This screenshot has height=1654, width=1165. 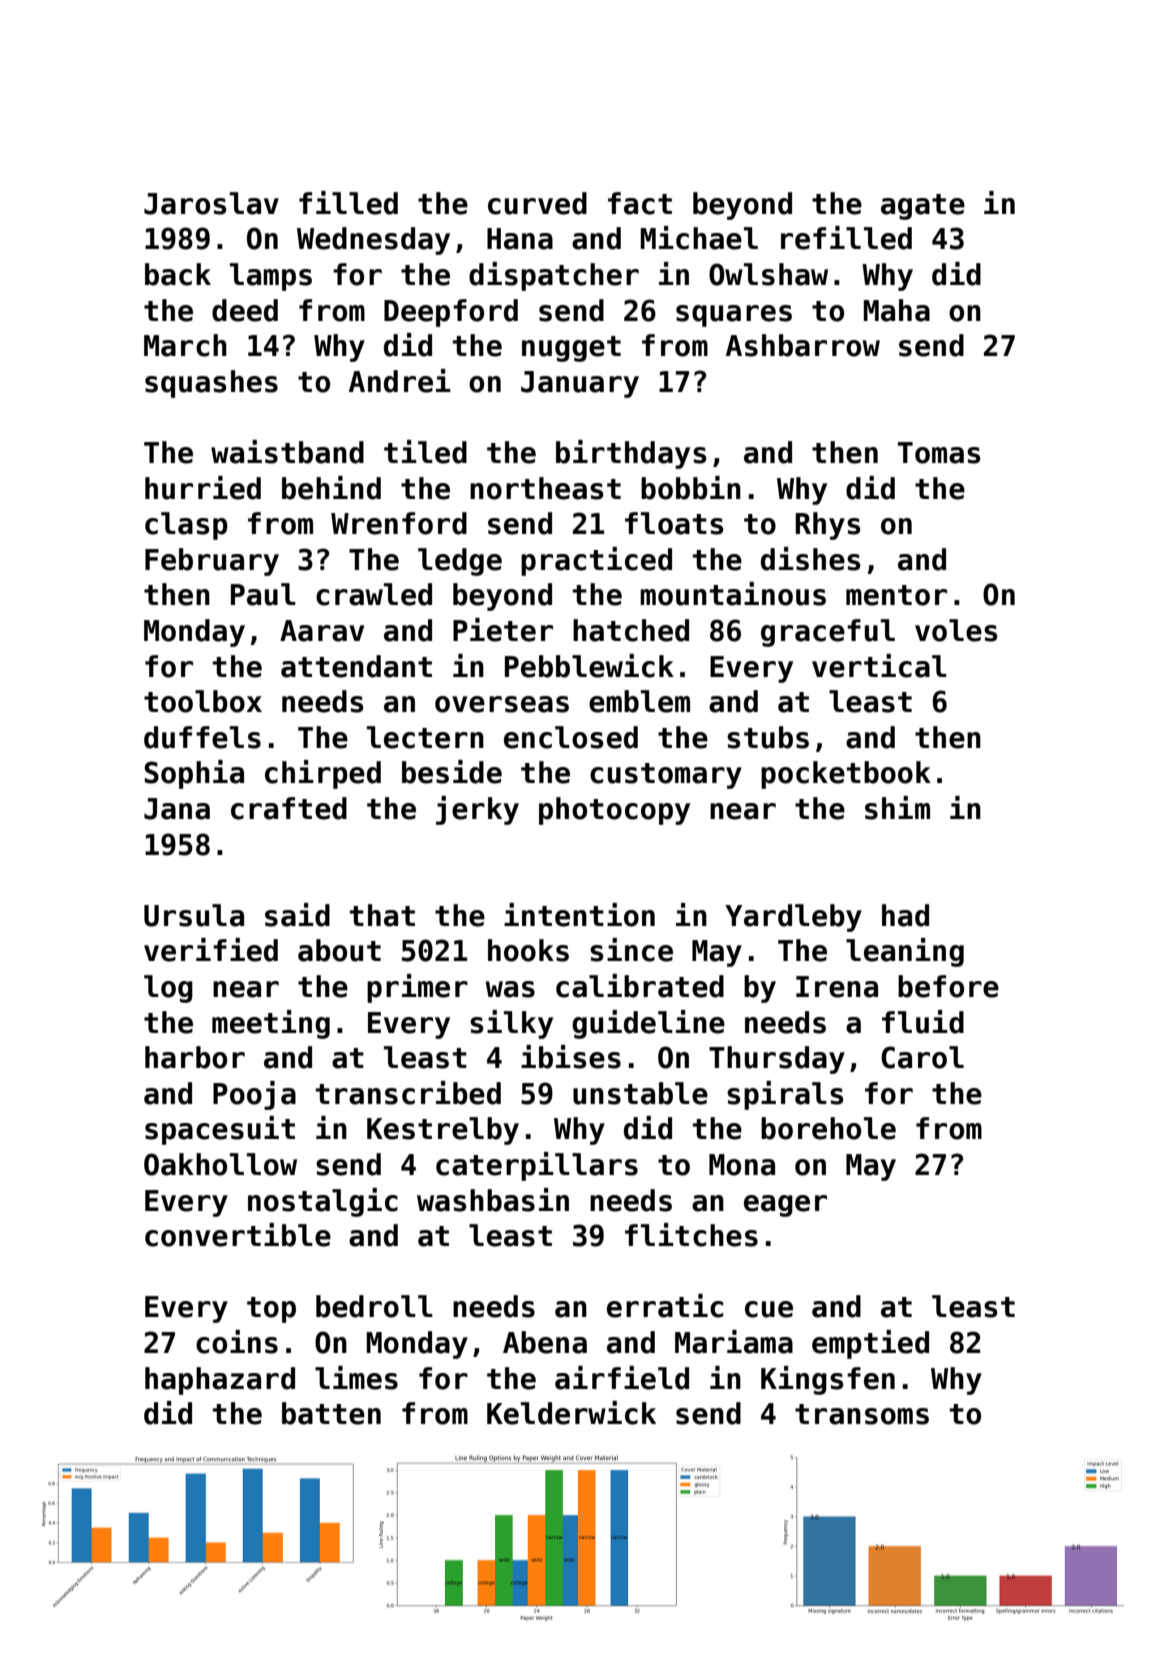 What do you see at coordinates (922, 1057) in the screenshot?
I see `Carol` at bounding box center [922, 1057].
